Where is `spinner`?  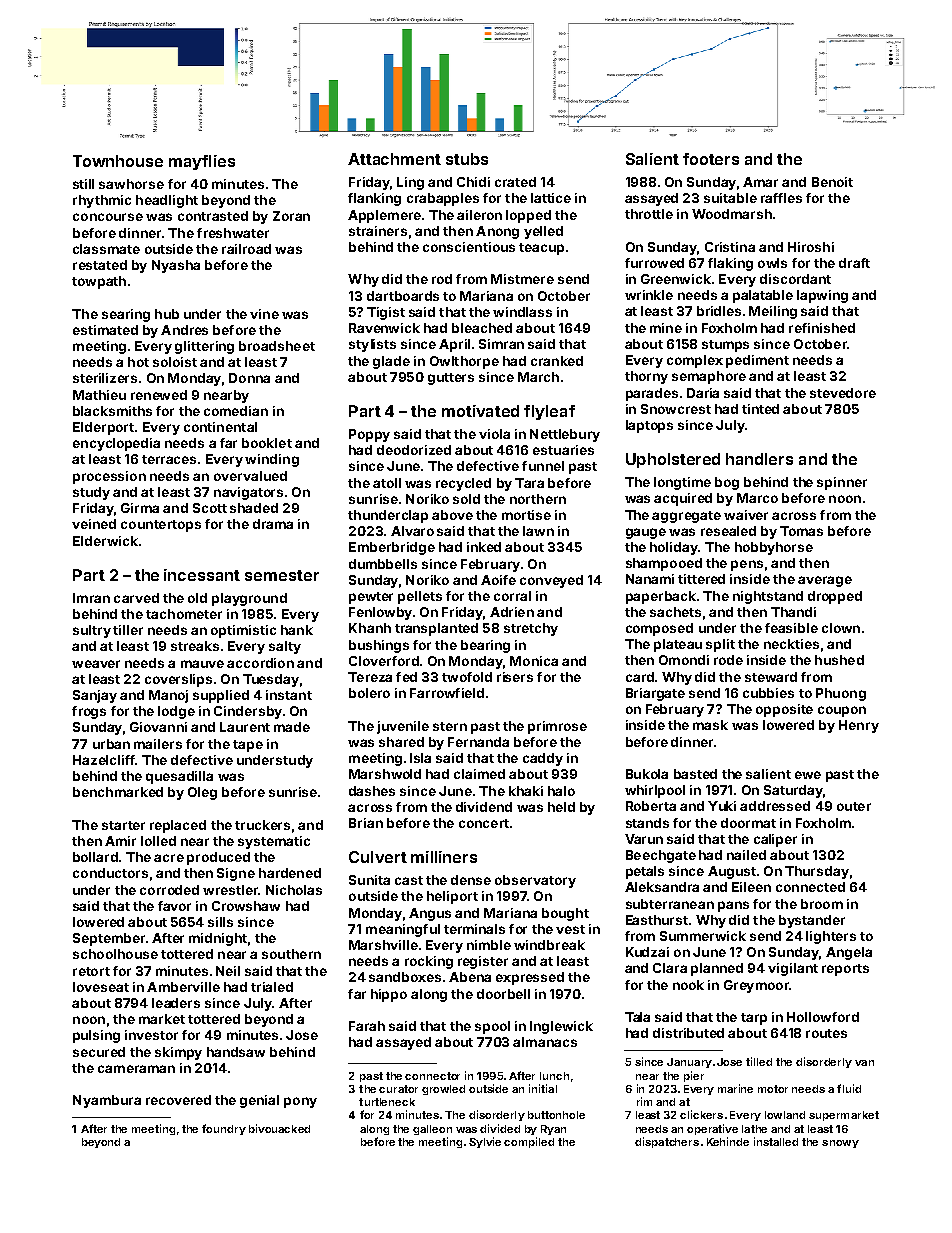
spinner is located at coordinates (842, 483).
